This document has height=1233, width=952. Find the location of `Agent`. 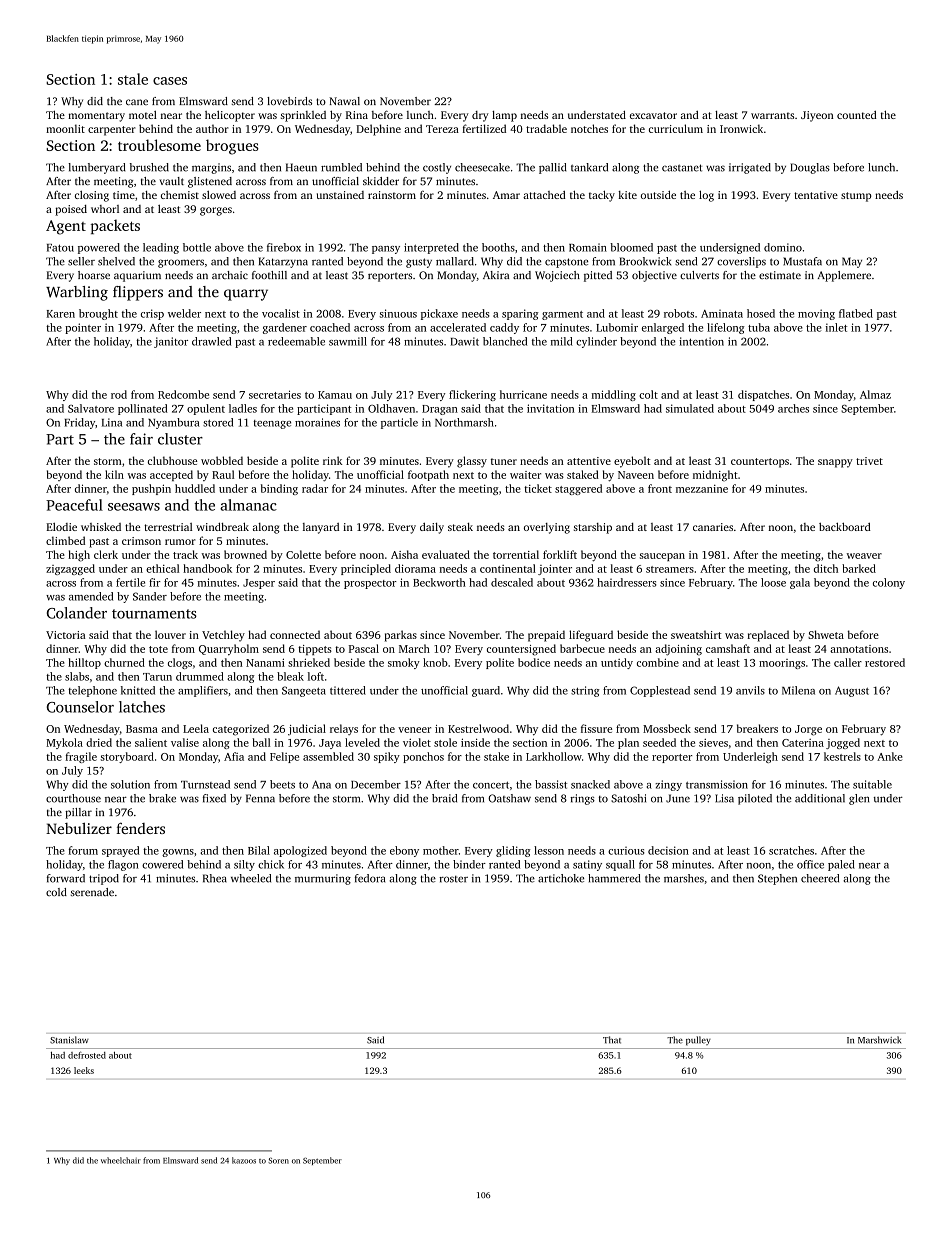

Agent is located at coordinates (66, 227).
